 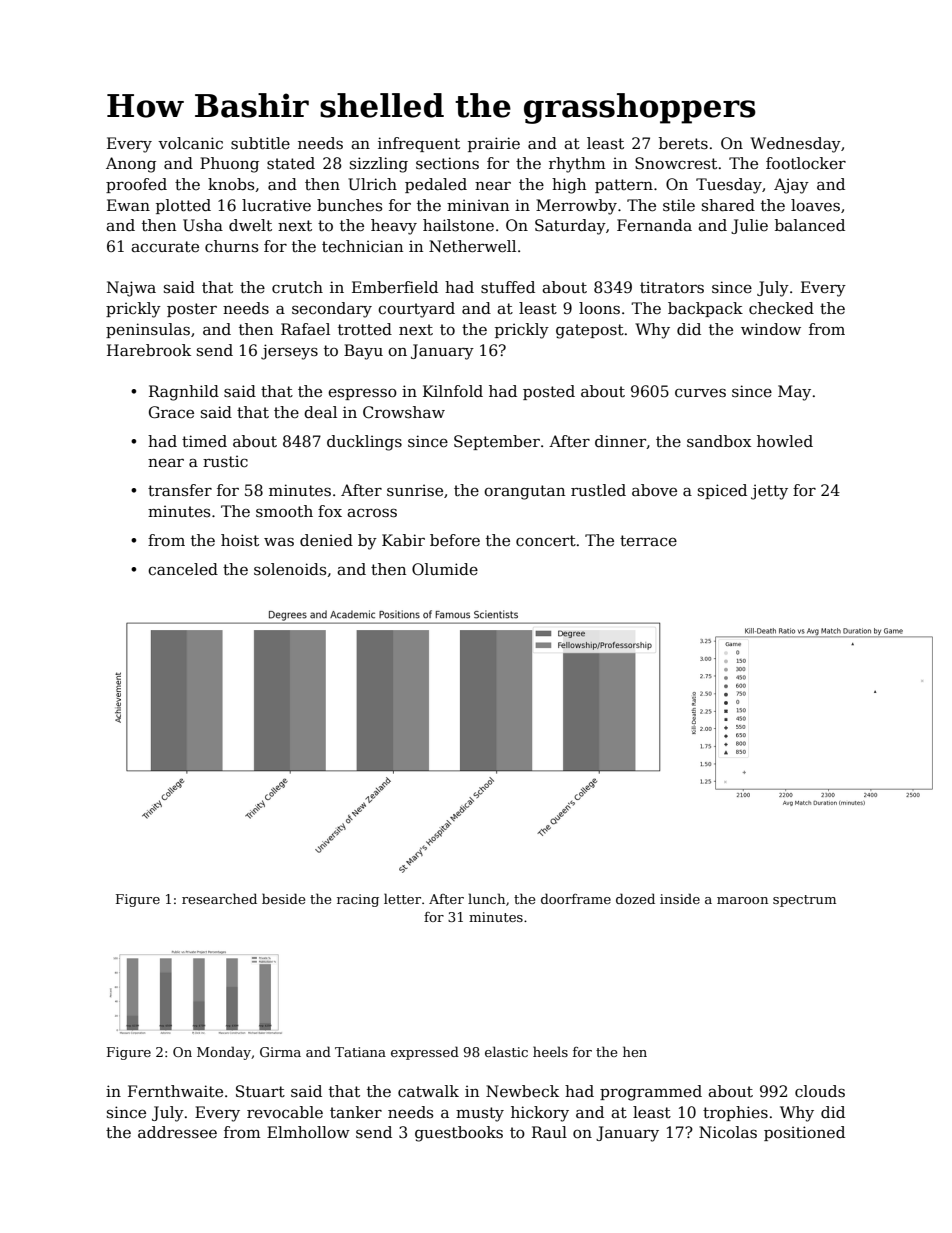 What do you see at coordinates (478, 205) in the screenshot?
I see `minivan` at bounding box center [478, 205].
